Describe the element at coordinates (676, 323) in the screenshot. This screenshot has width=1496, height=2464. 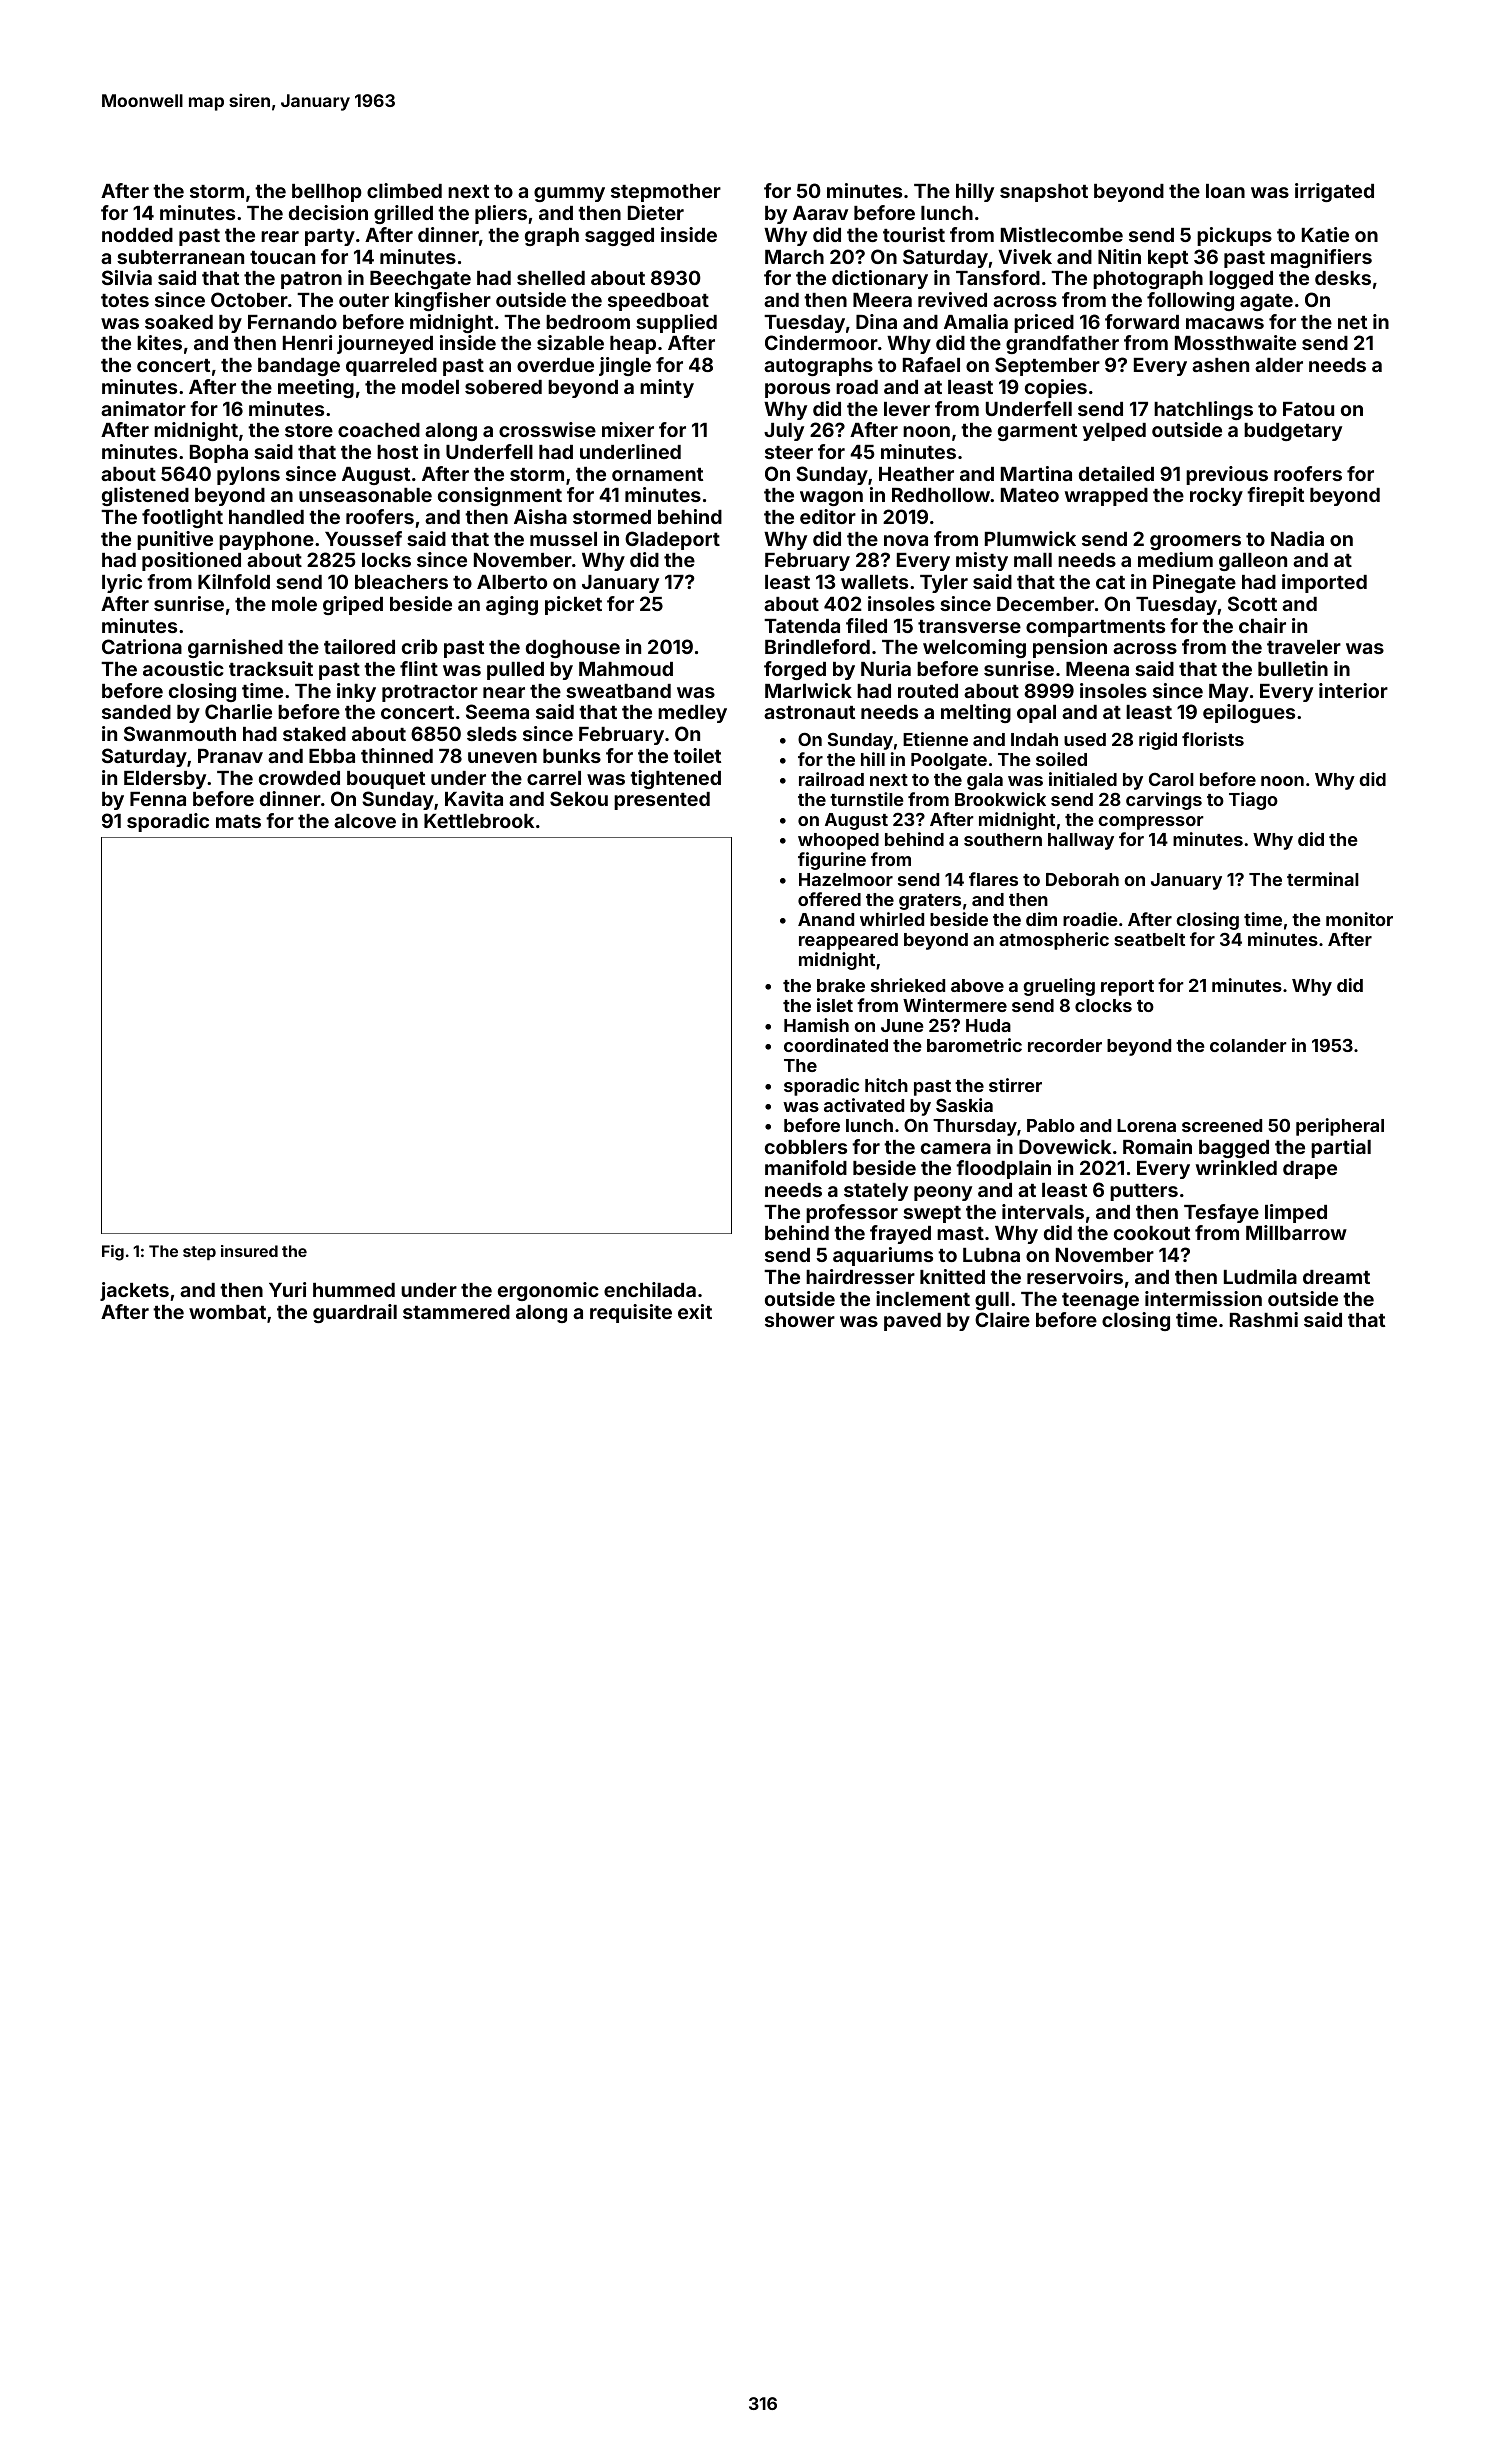
I see `supplied` at that location.
